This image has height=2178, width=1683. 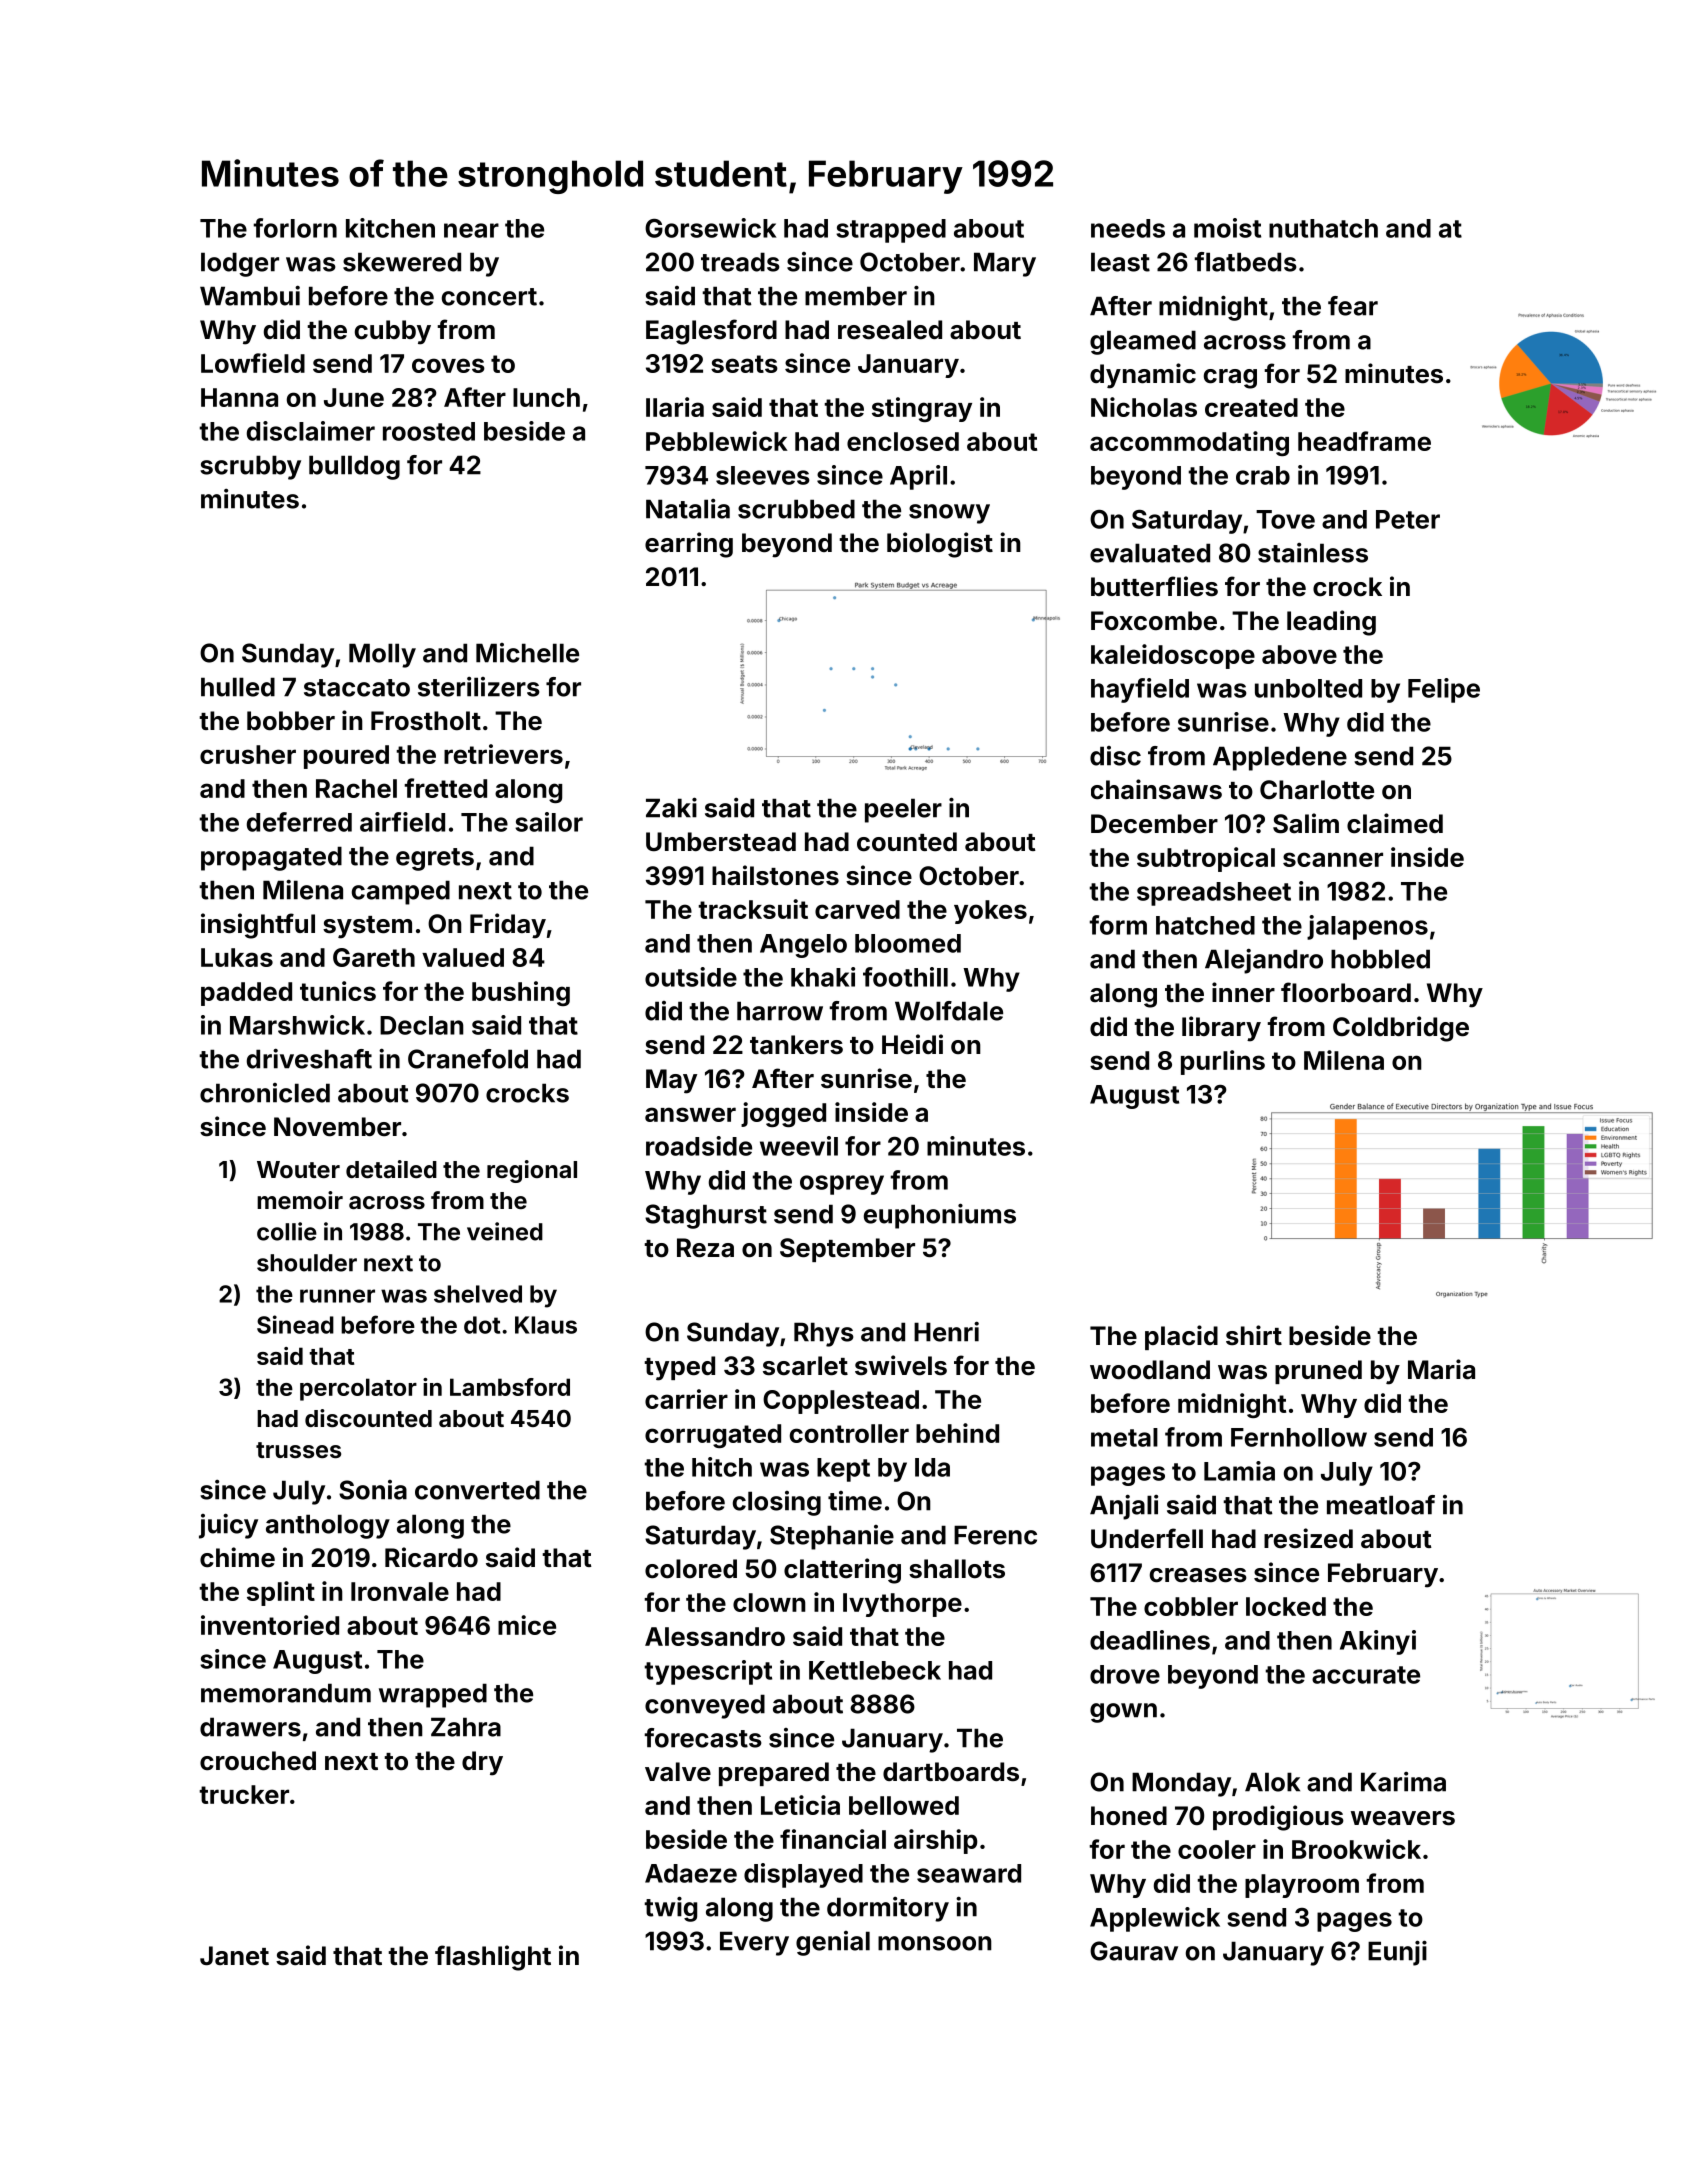 What do you see at coordinates (298, 1169) in the image?
I see `Wouter` at bounding box center [298, 1169].
